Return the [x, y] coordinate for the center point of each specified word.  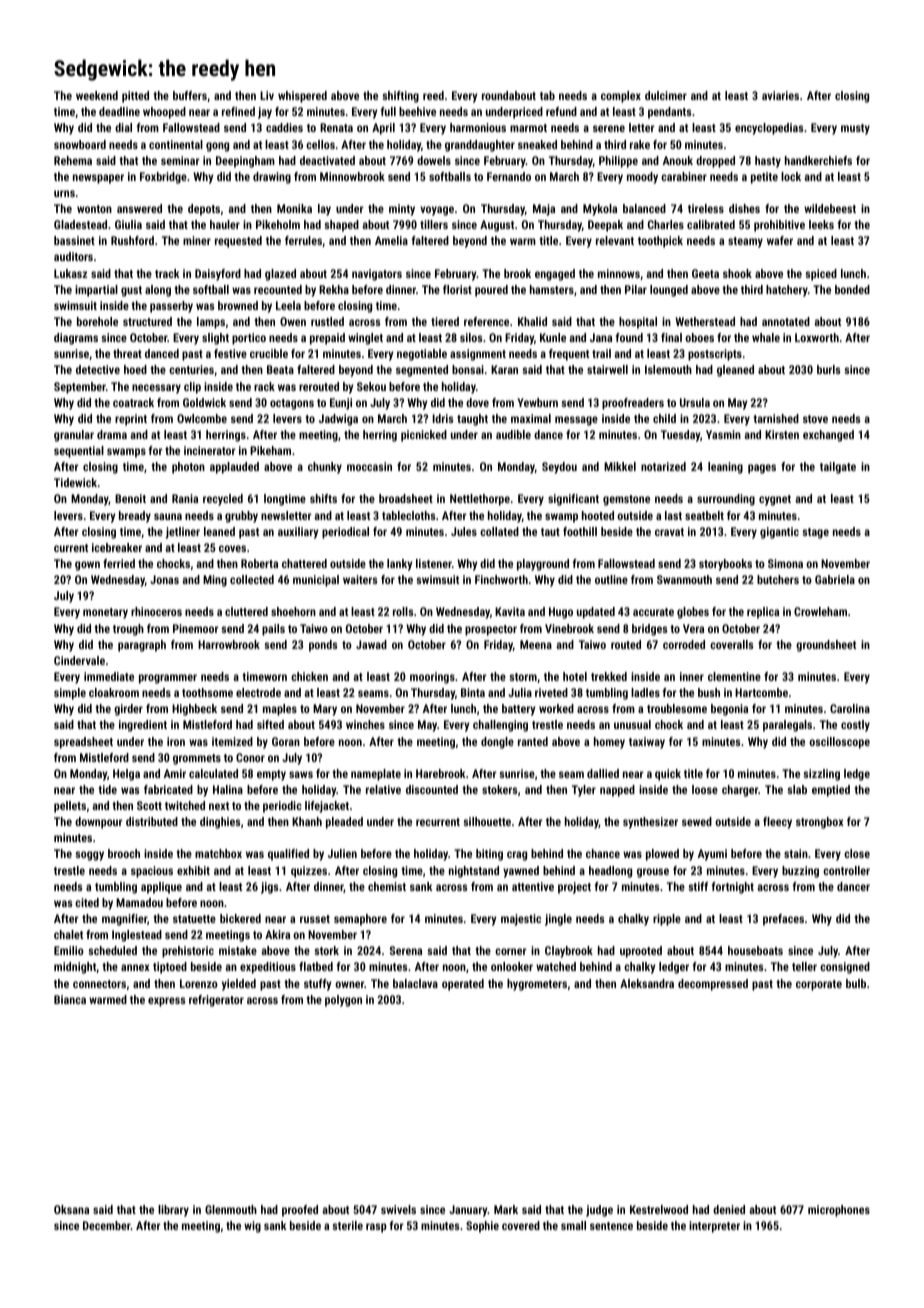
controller [846, 870]
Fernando [509, 176]
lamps [211, 323]
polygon [343, 1001]
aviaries [780, 95]
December [107, 1225]
